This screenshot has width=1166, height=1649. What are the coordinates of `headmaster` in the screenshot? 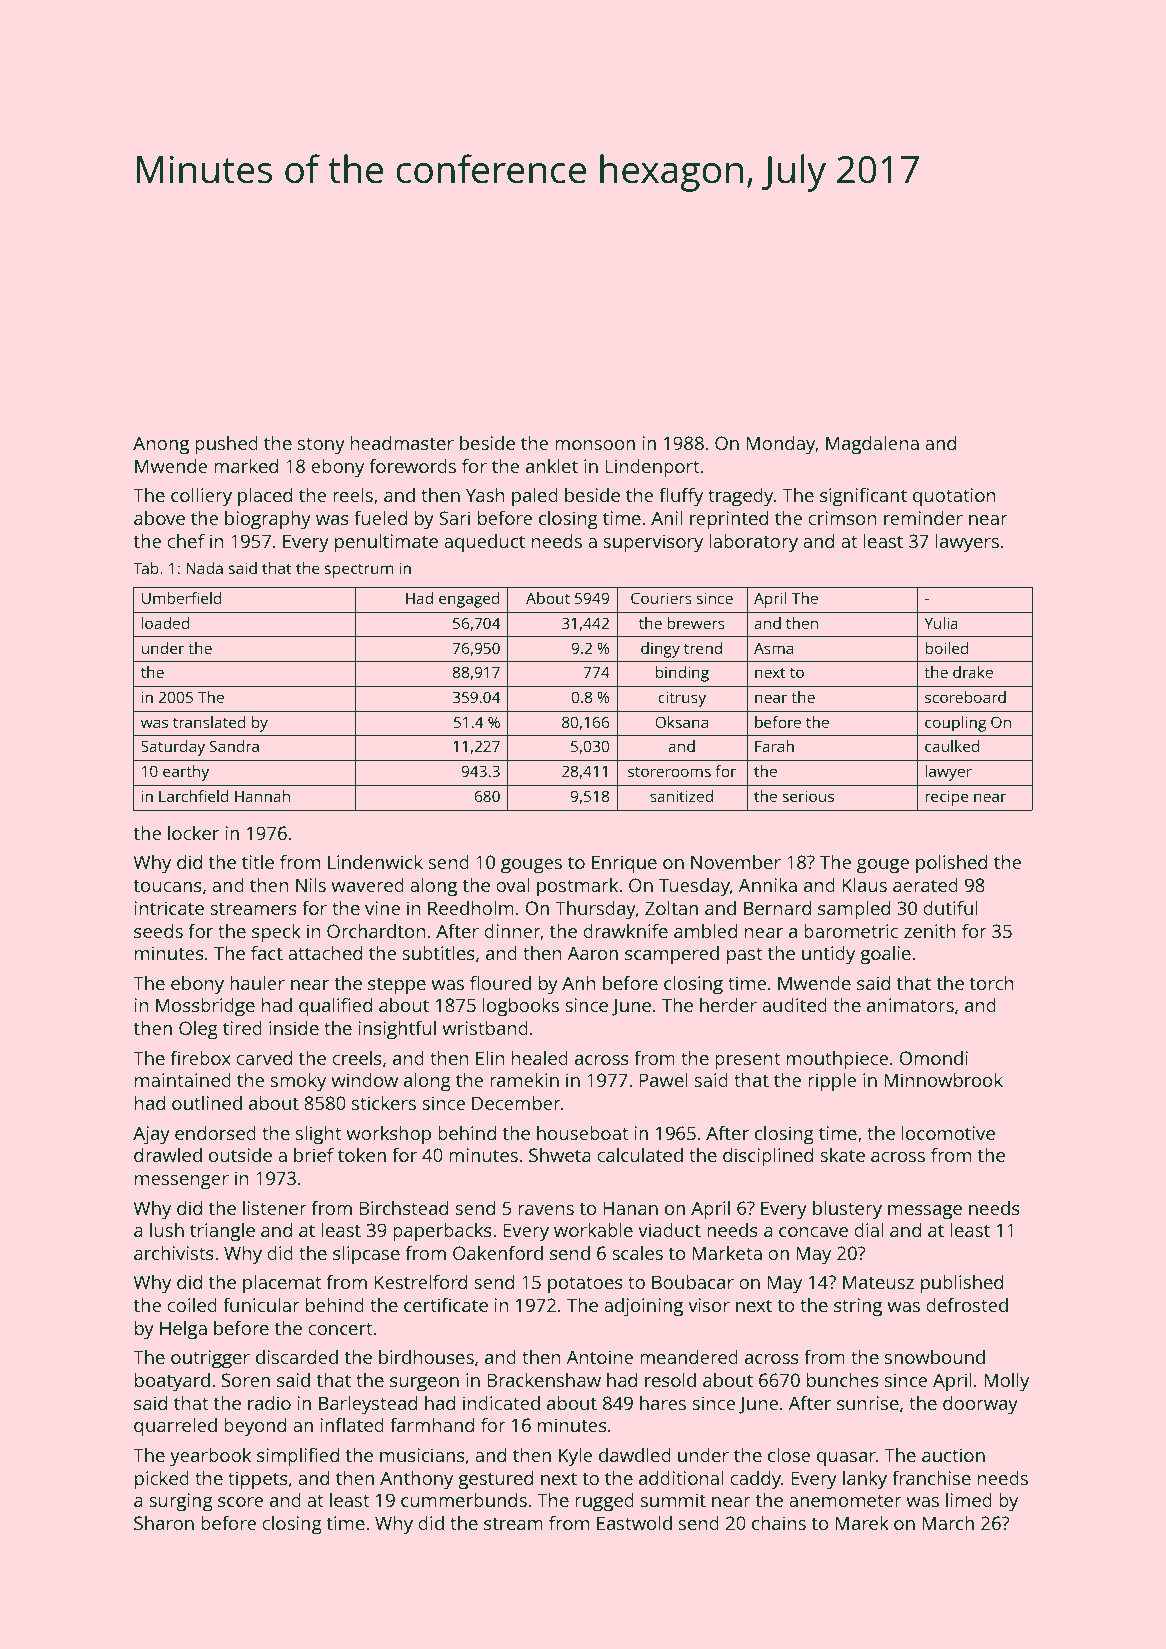 It's located at (402, 442).
